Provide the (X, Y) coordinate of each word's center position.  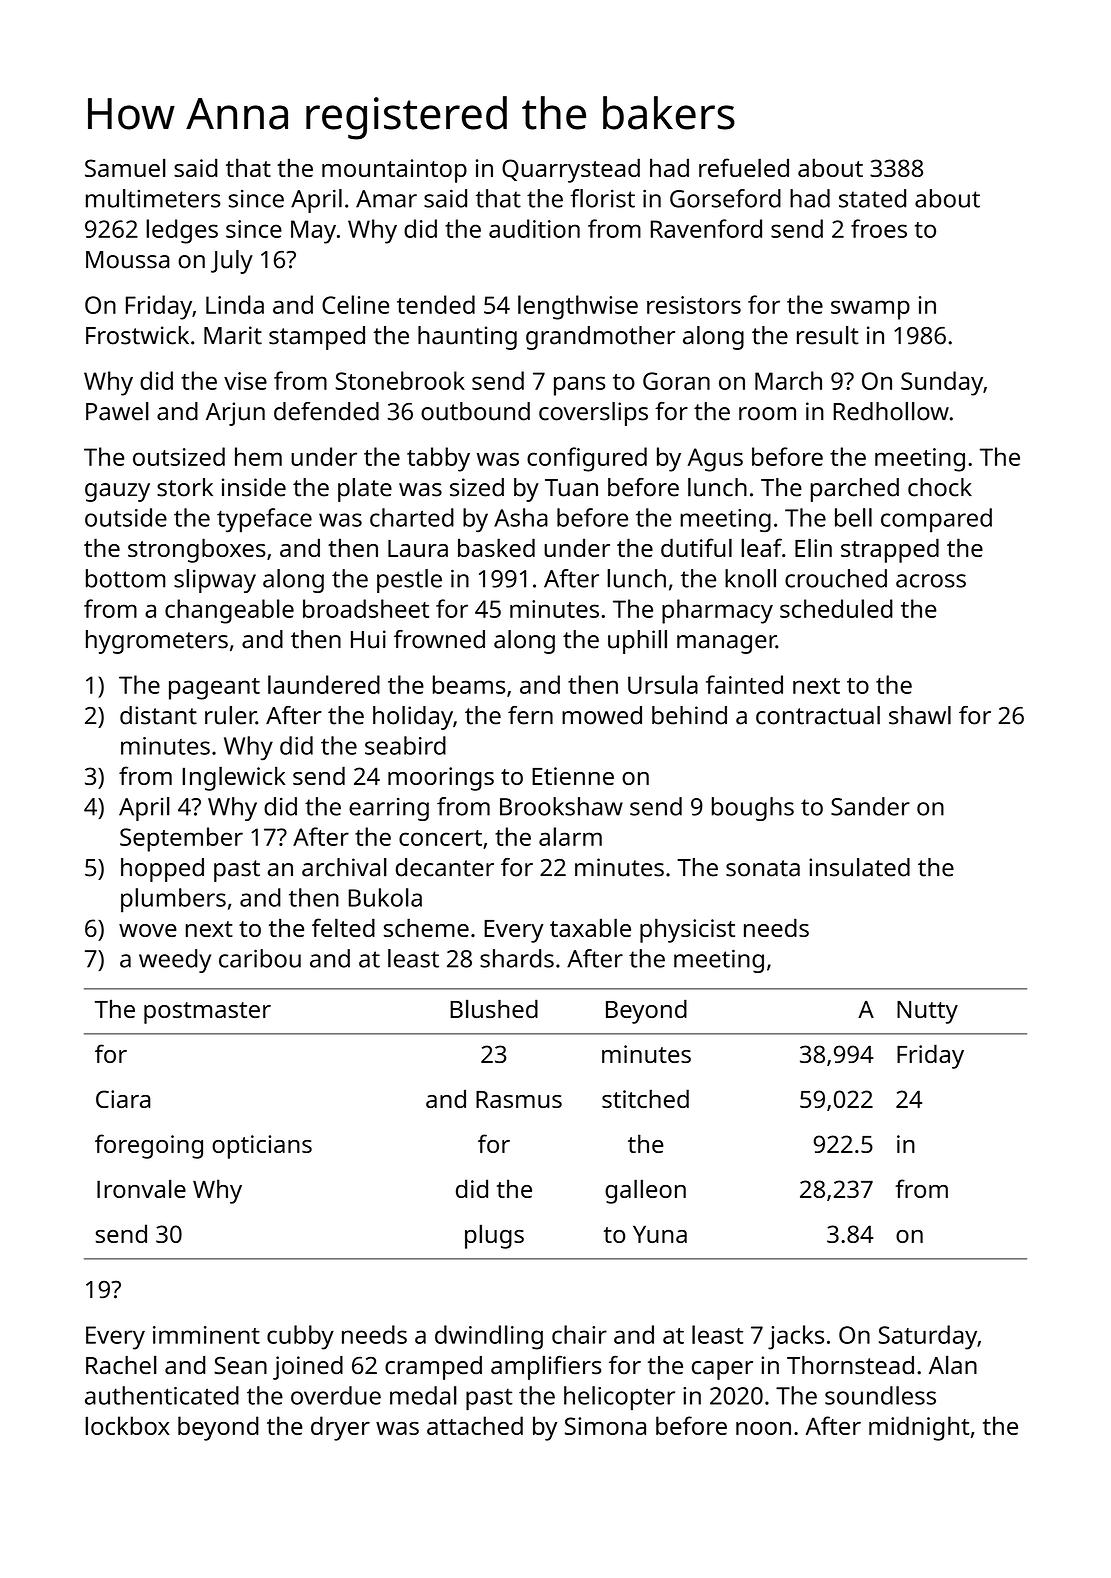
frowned (439, 639)
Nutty (927, 1012)
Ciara (123, 1099)
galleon (645, 1191)
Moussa (127, 260)
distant (158, 715)
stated (872, 198)
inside (254, 487)
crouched (836, 578)
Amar (386, 199)
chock (940, 487)
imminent (206, 1335)
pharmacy (717, 611)
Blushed (494, 1008)
